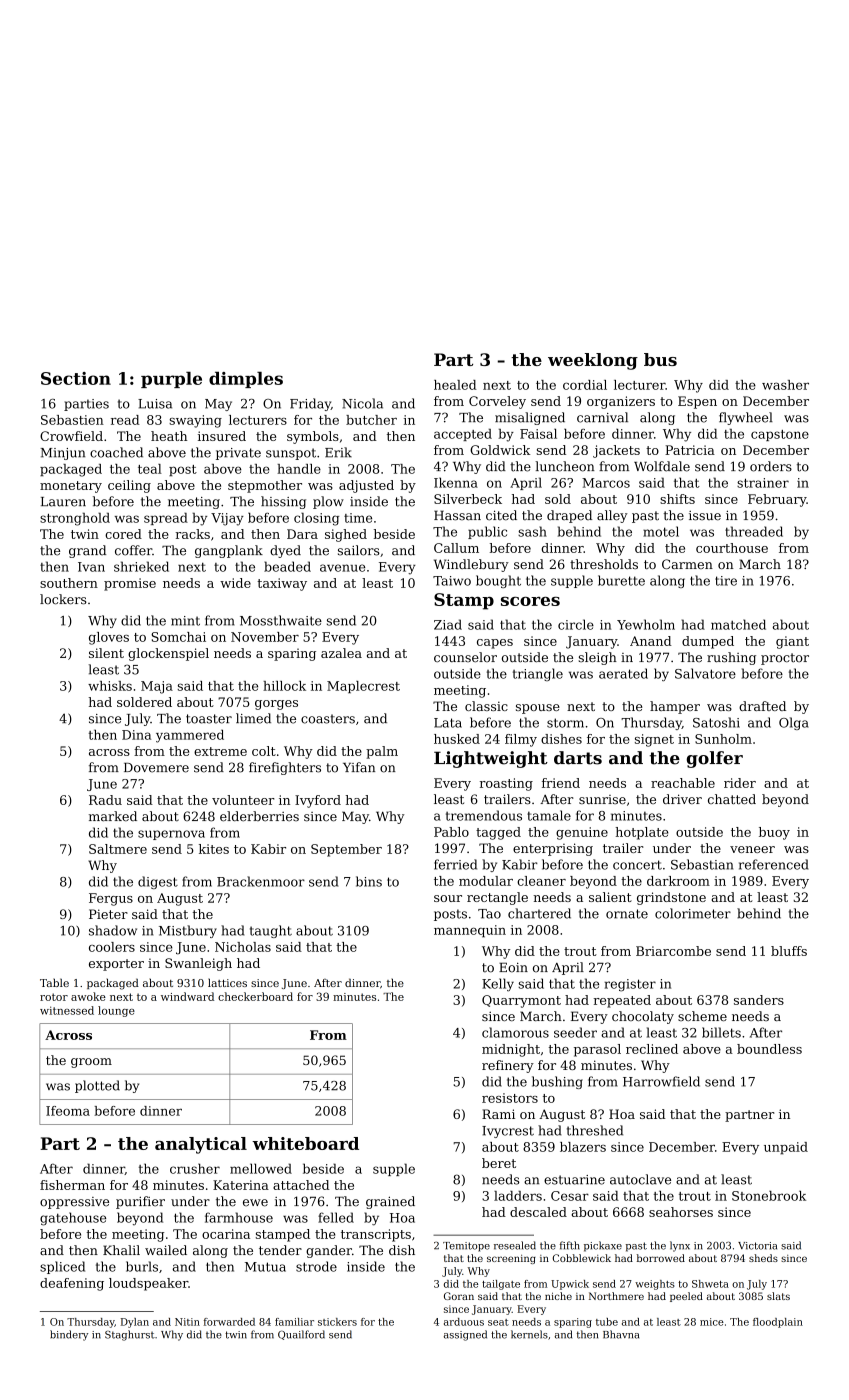  Describe the element at coordinates (73, 1219) in the page. I see `gatehouse` at that location.
